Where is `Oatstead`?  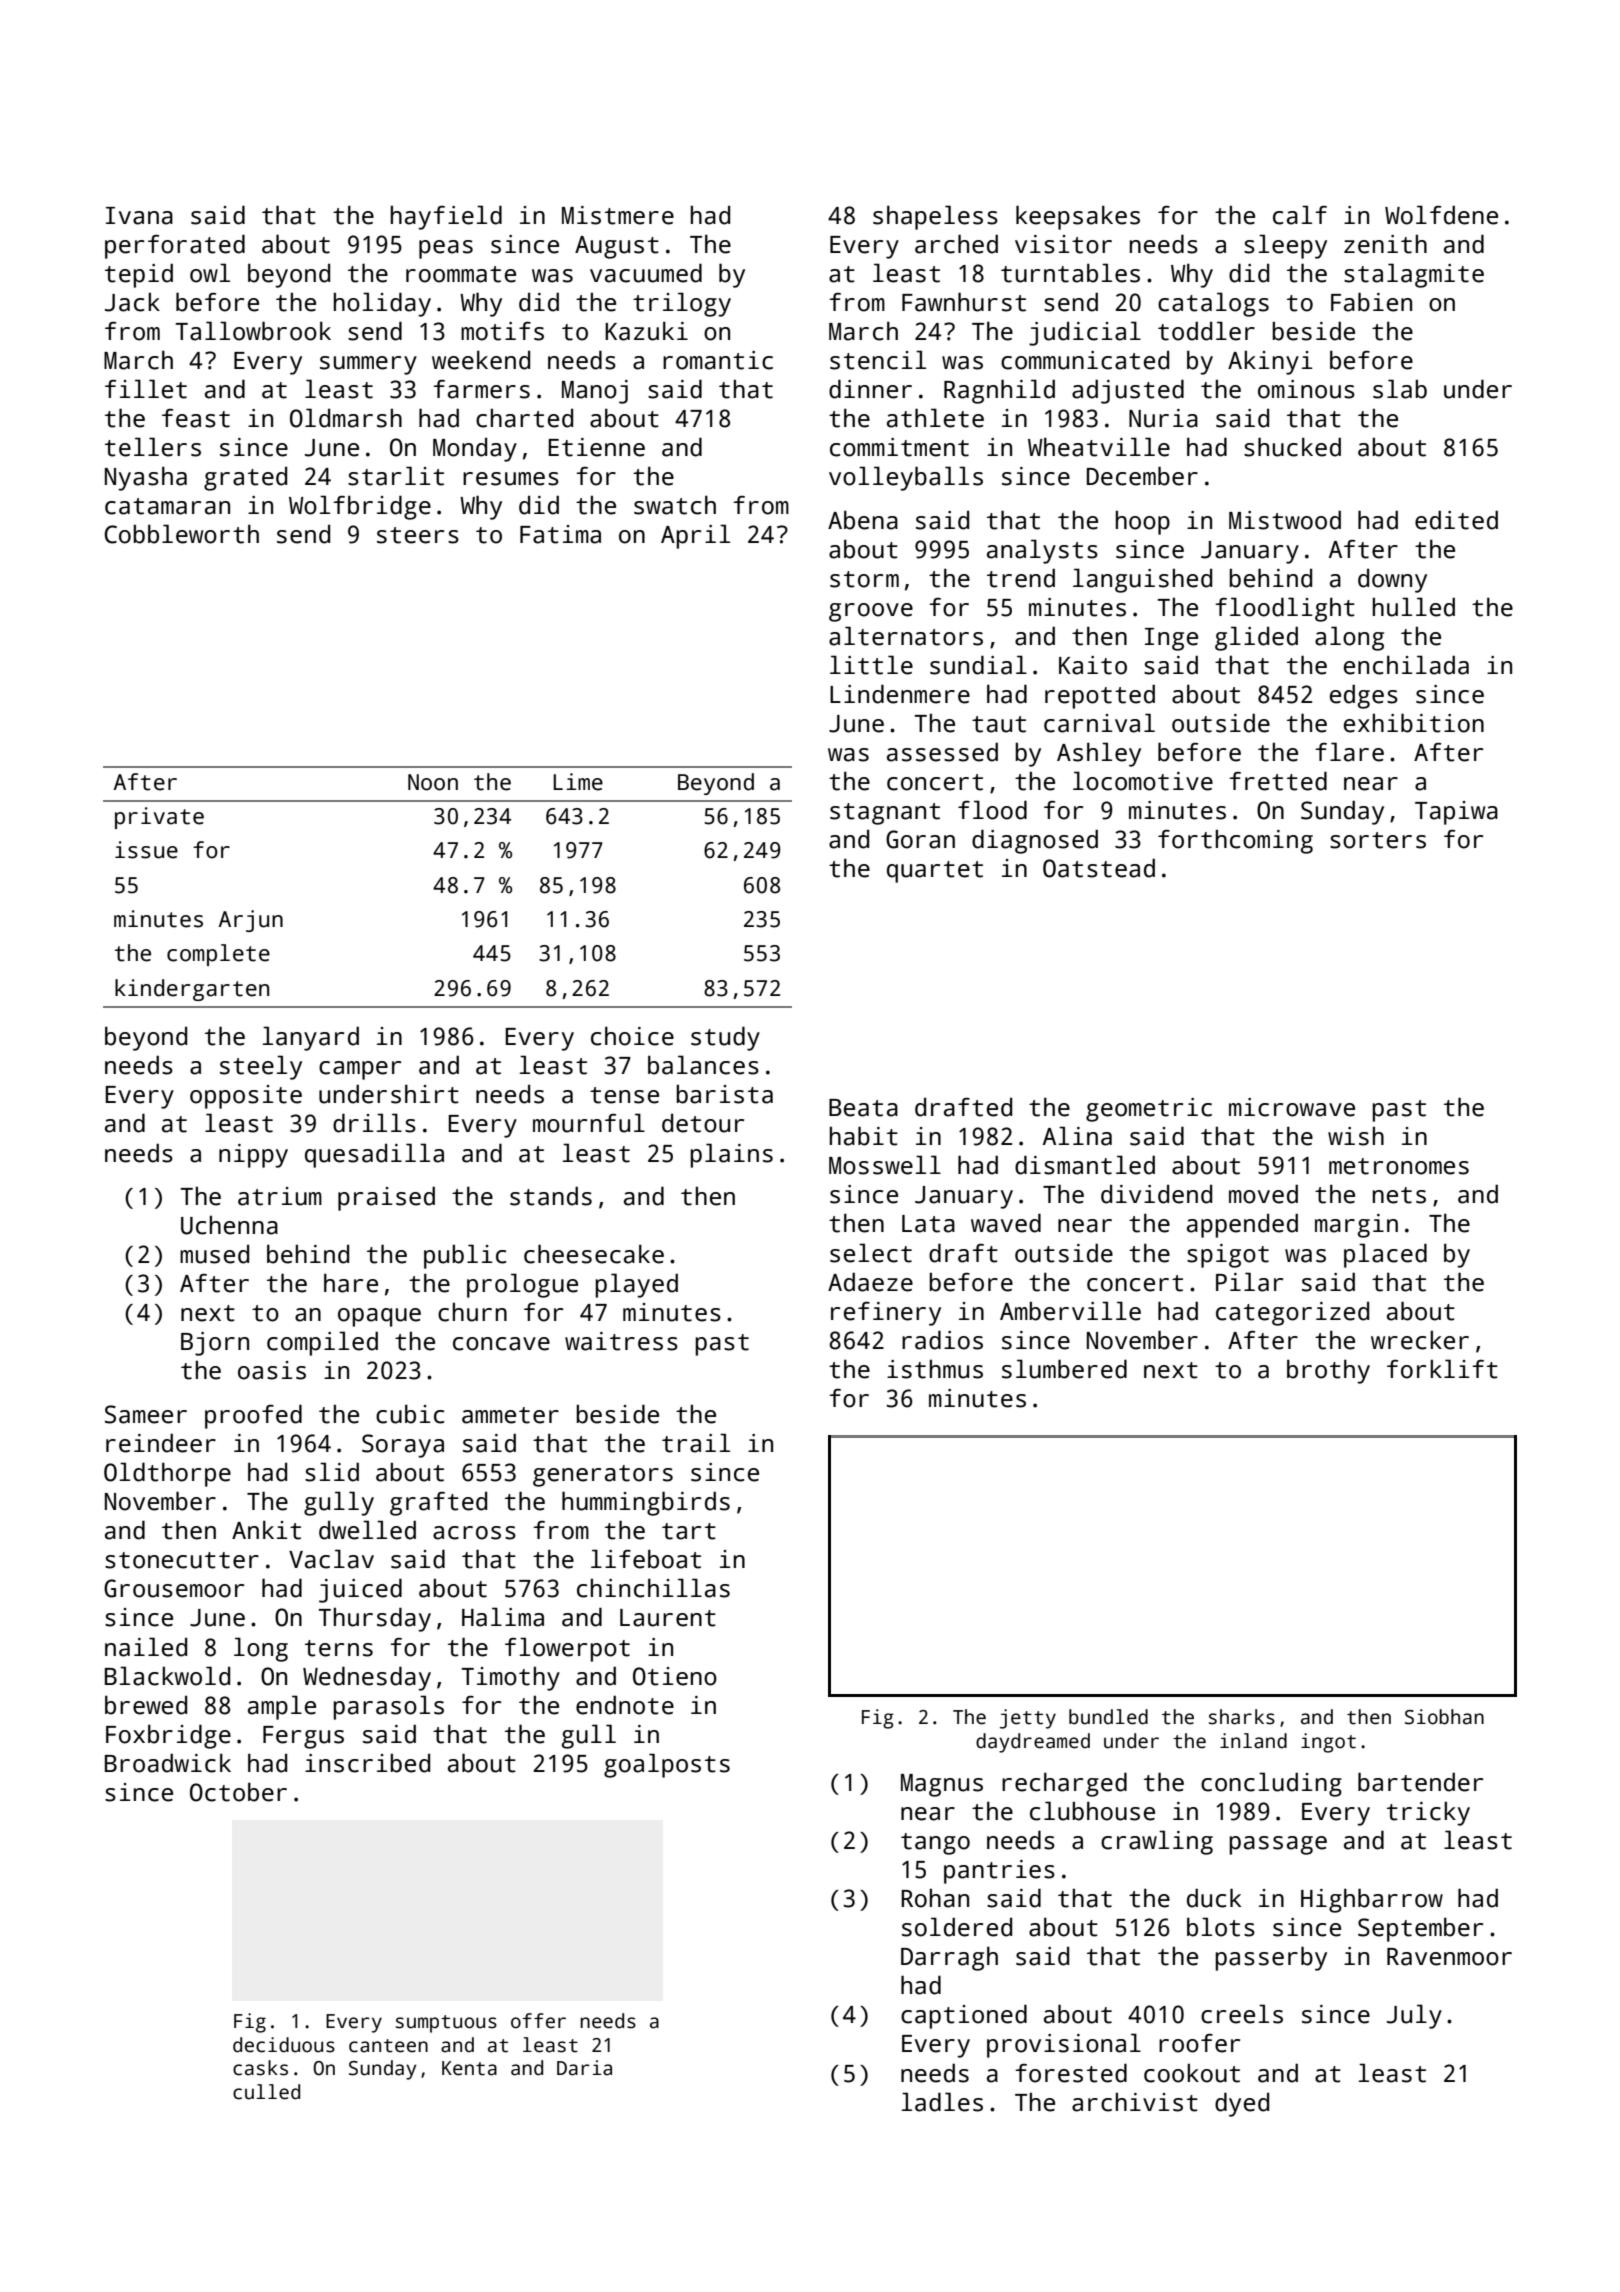
Oatstead is located at coordinates (1099, 868).
